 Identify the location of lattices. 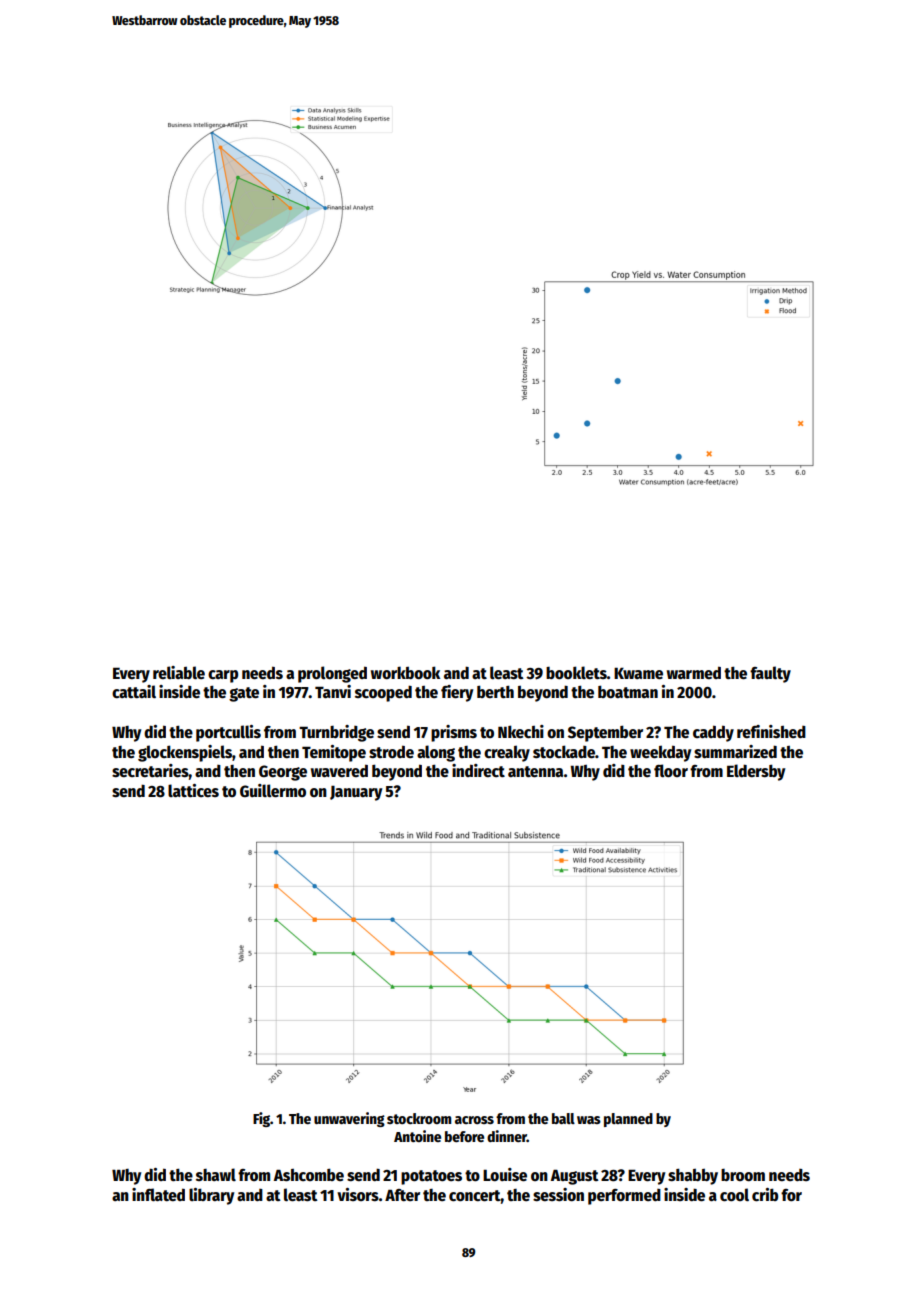
(193, 790).
